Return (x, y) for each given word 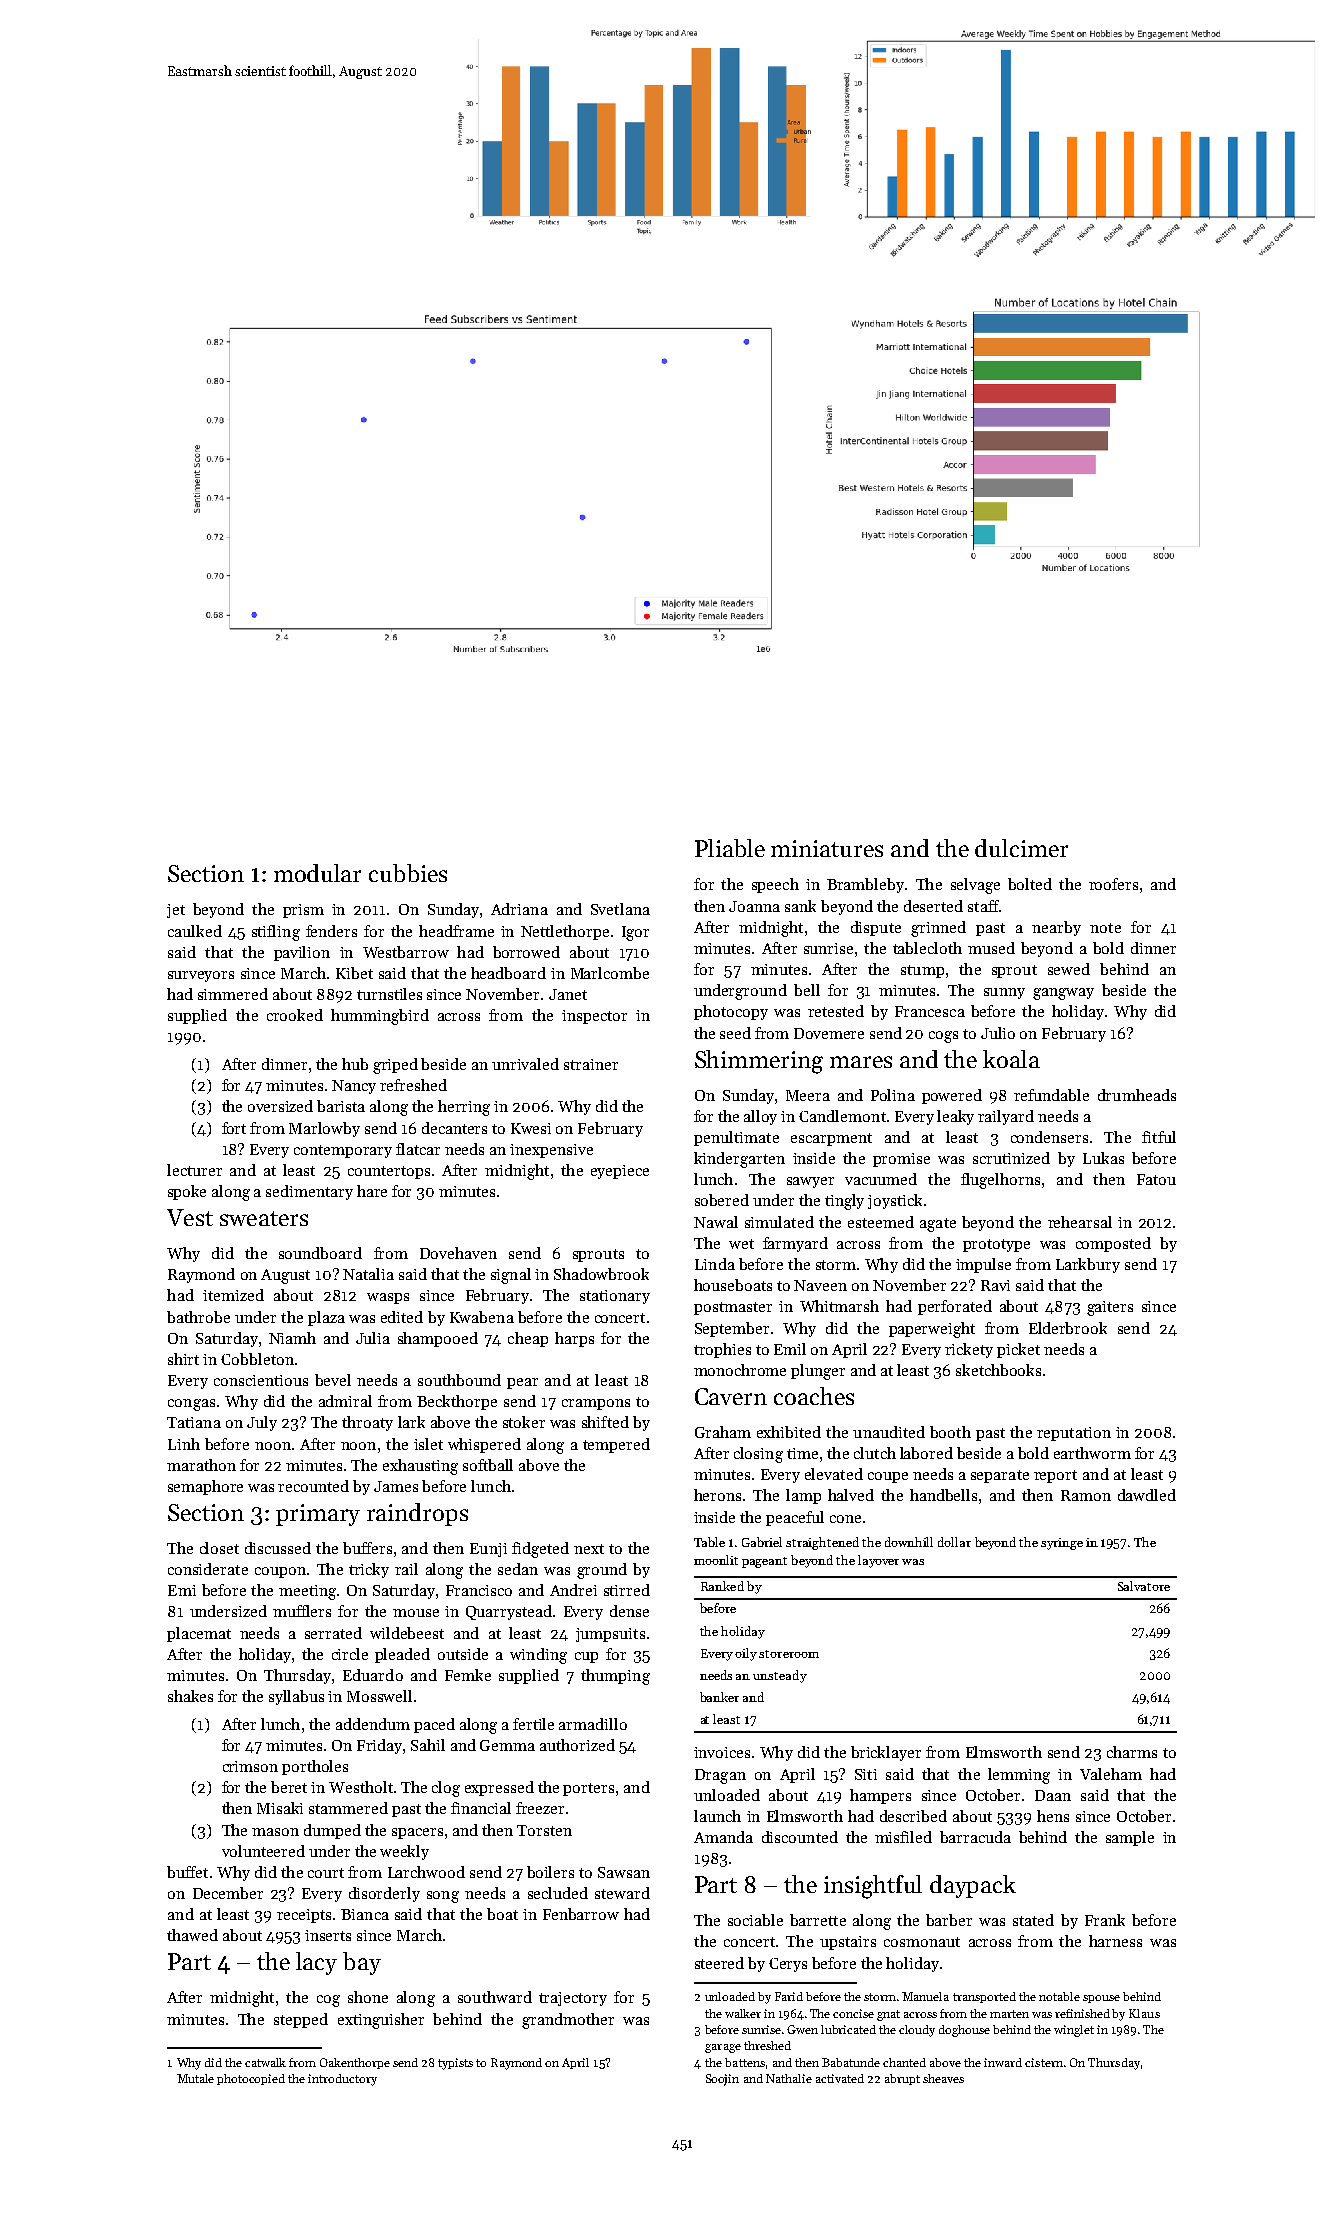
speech (775, 885)
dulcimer (1021, 848)
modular (317, 873)
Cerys (788, 1965)
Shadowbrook (601, 1274)
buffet (187, 1872)
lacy (316, 1963)
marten (1009, 2014)
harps (574, 1339)
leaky (955, 1117)
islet (428, 1444)
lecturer (194, 1170)
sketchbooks (998, 1370)
